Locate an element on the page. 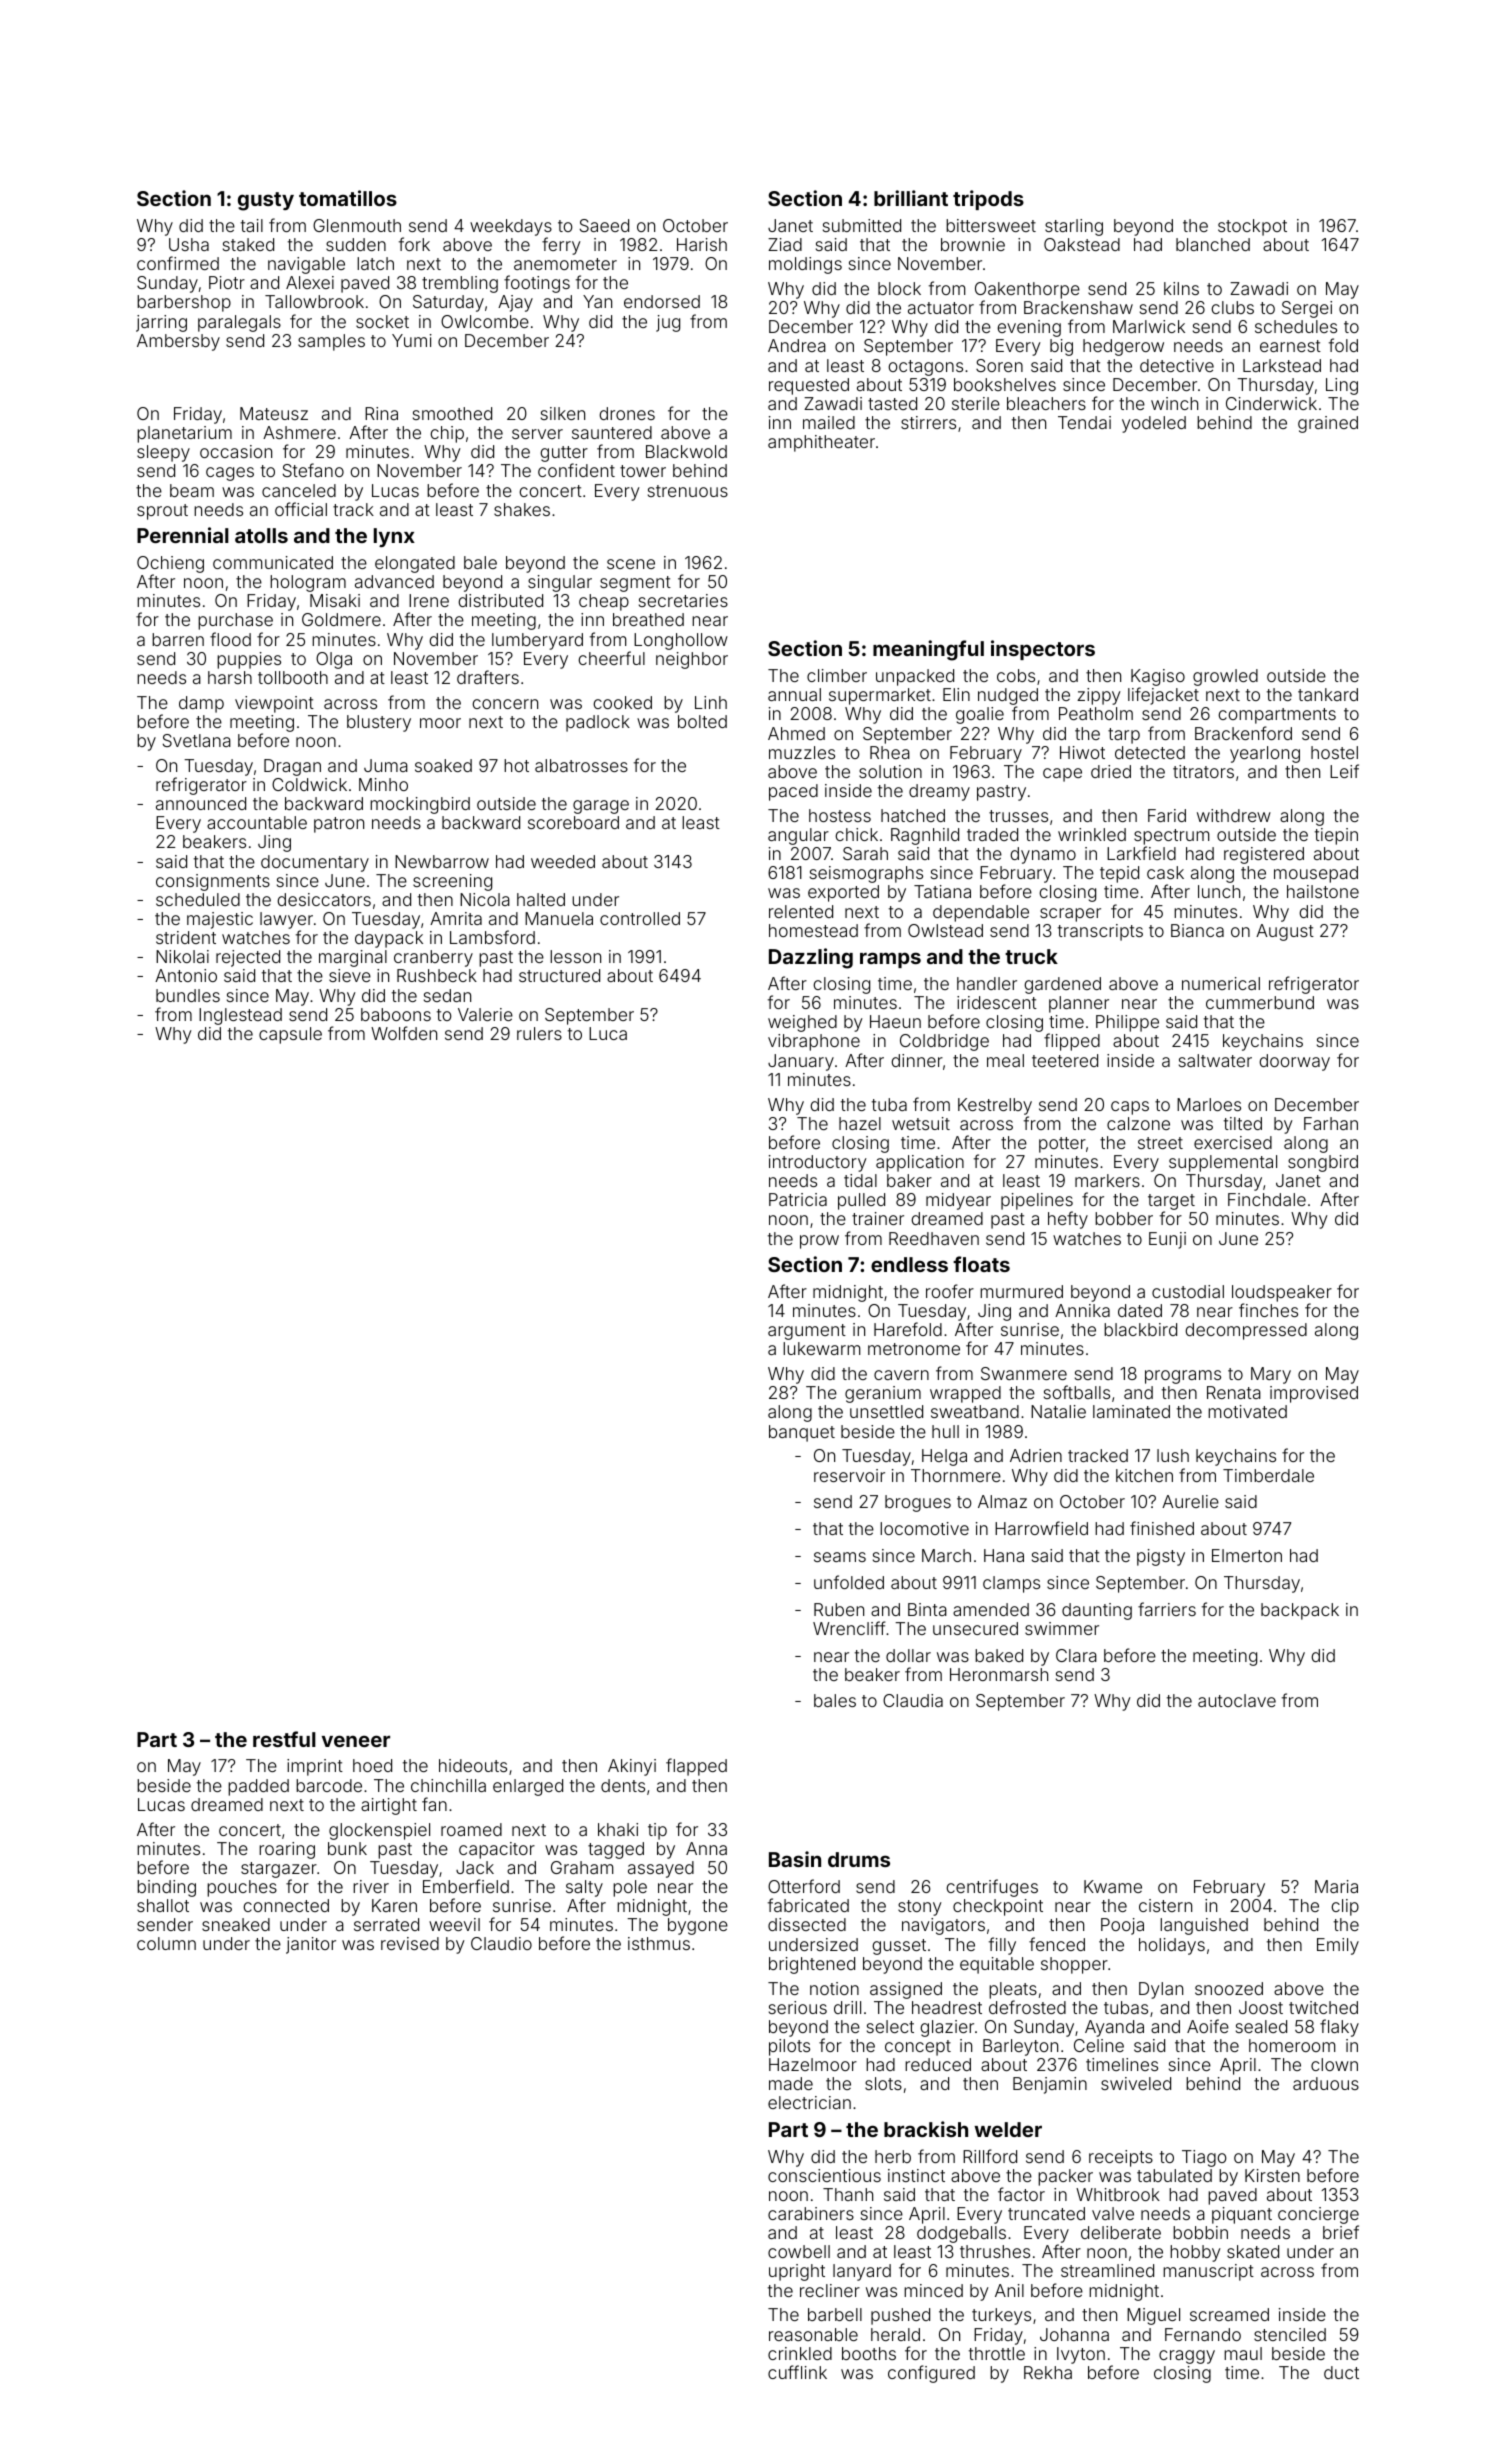 The image size is (1496, 2464). January is located at coordinates (801, 1062).
